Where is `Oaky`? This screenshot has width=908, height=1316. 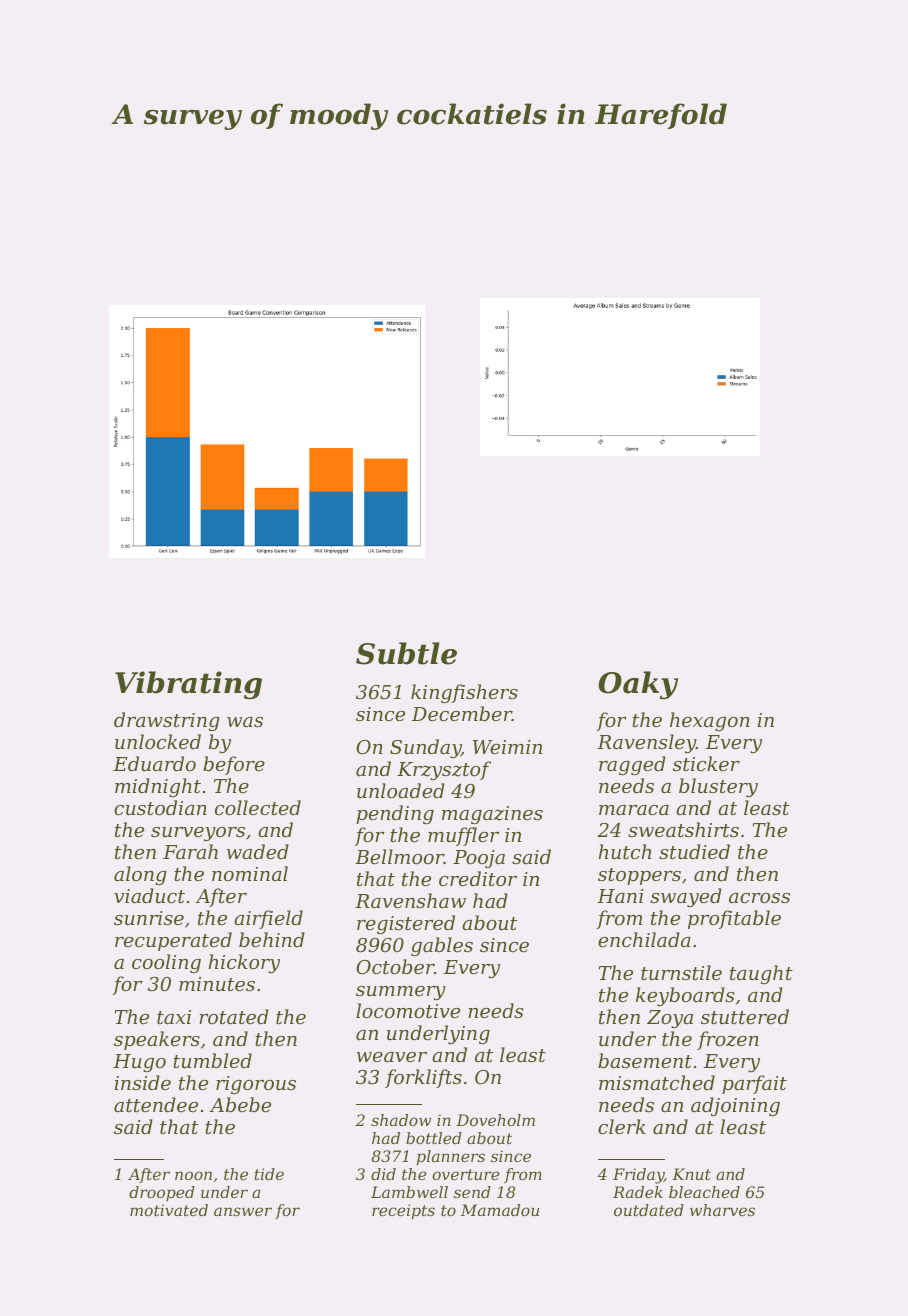
Oaky is located at coordinates (638, 685).
